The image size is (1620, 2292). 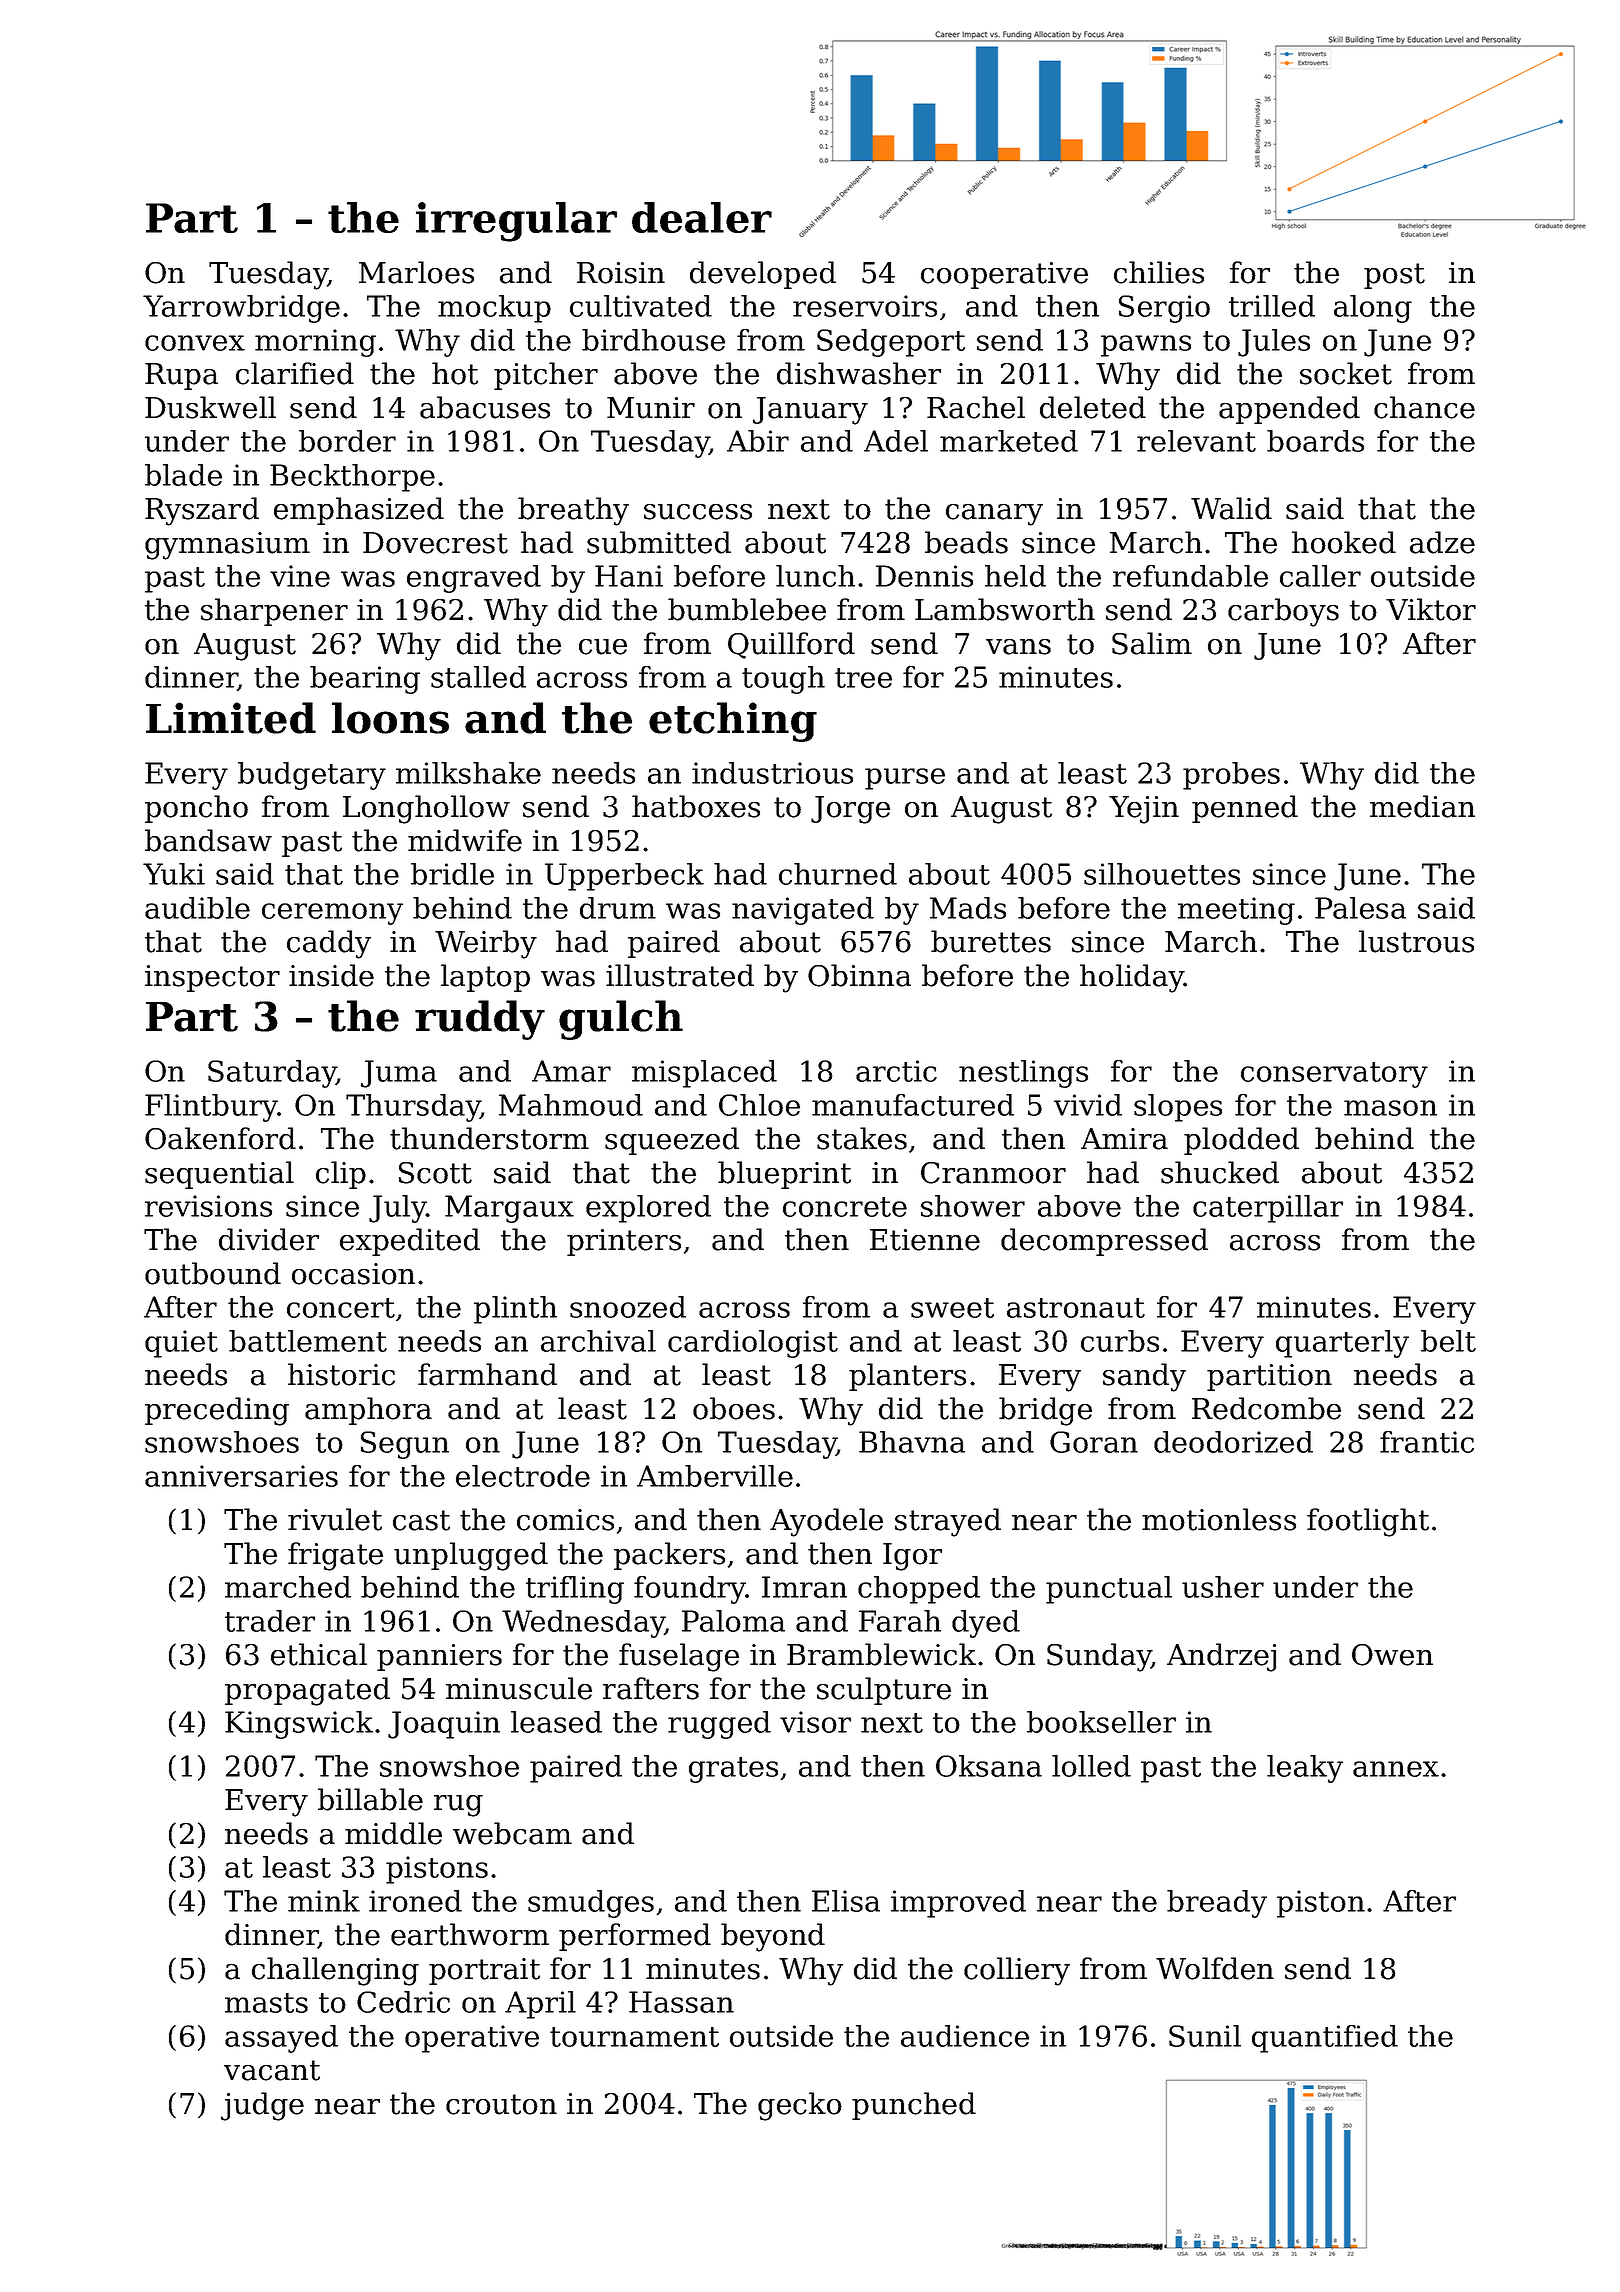 I want to click on purse, so click(x=905, y=779).
